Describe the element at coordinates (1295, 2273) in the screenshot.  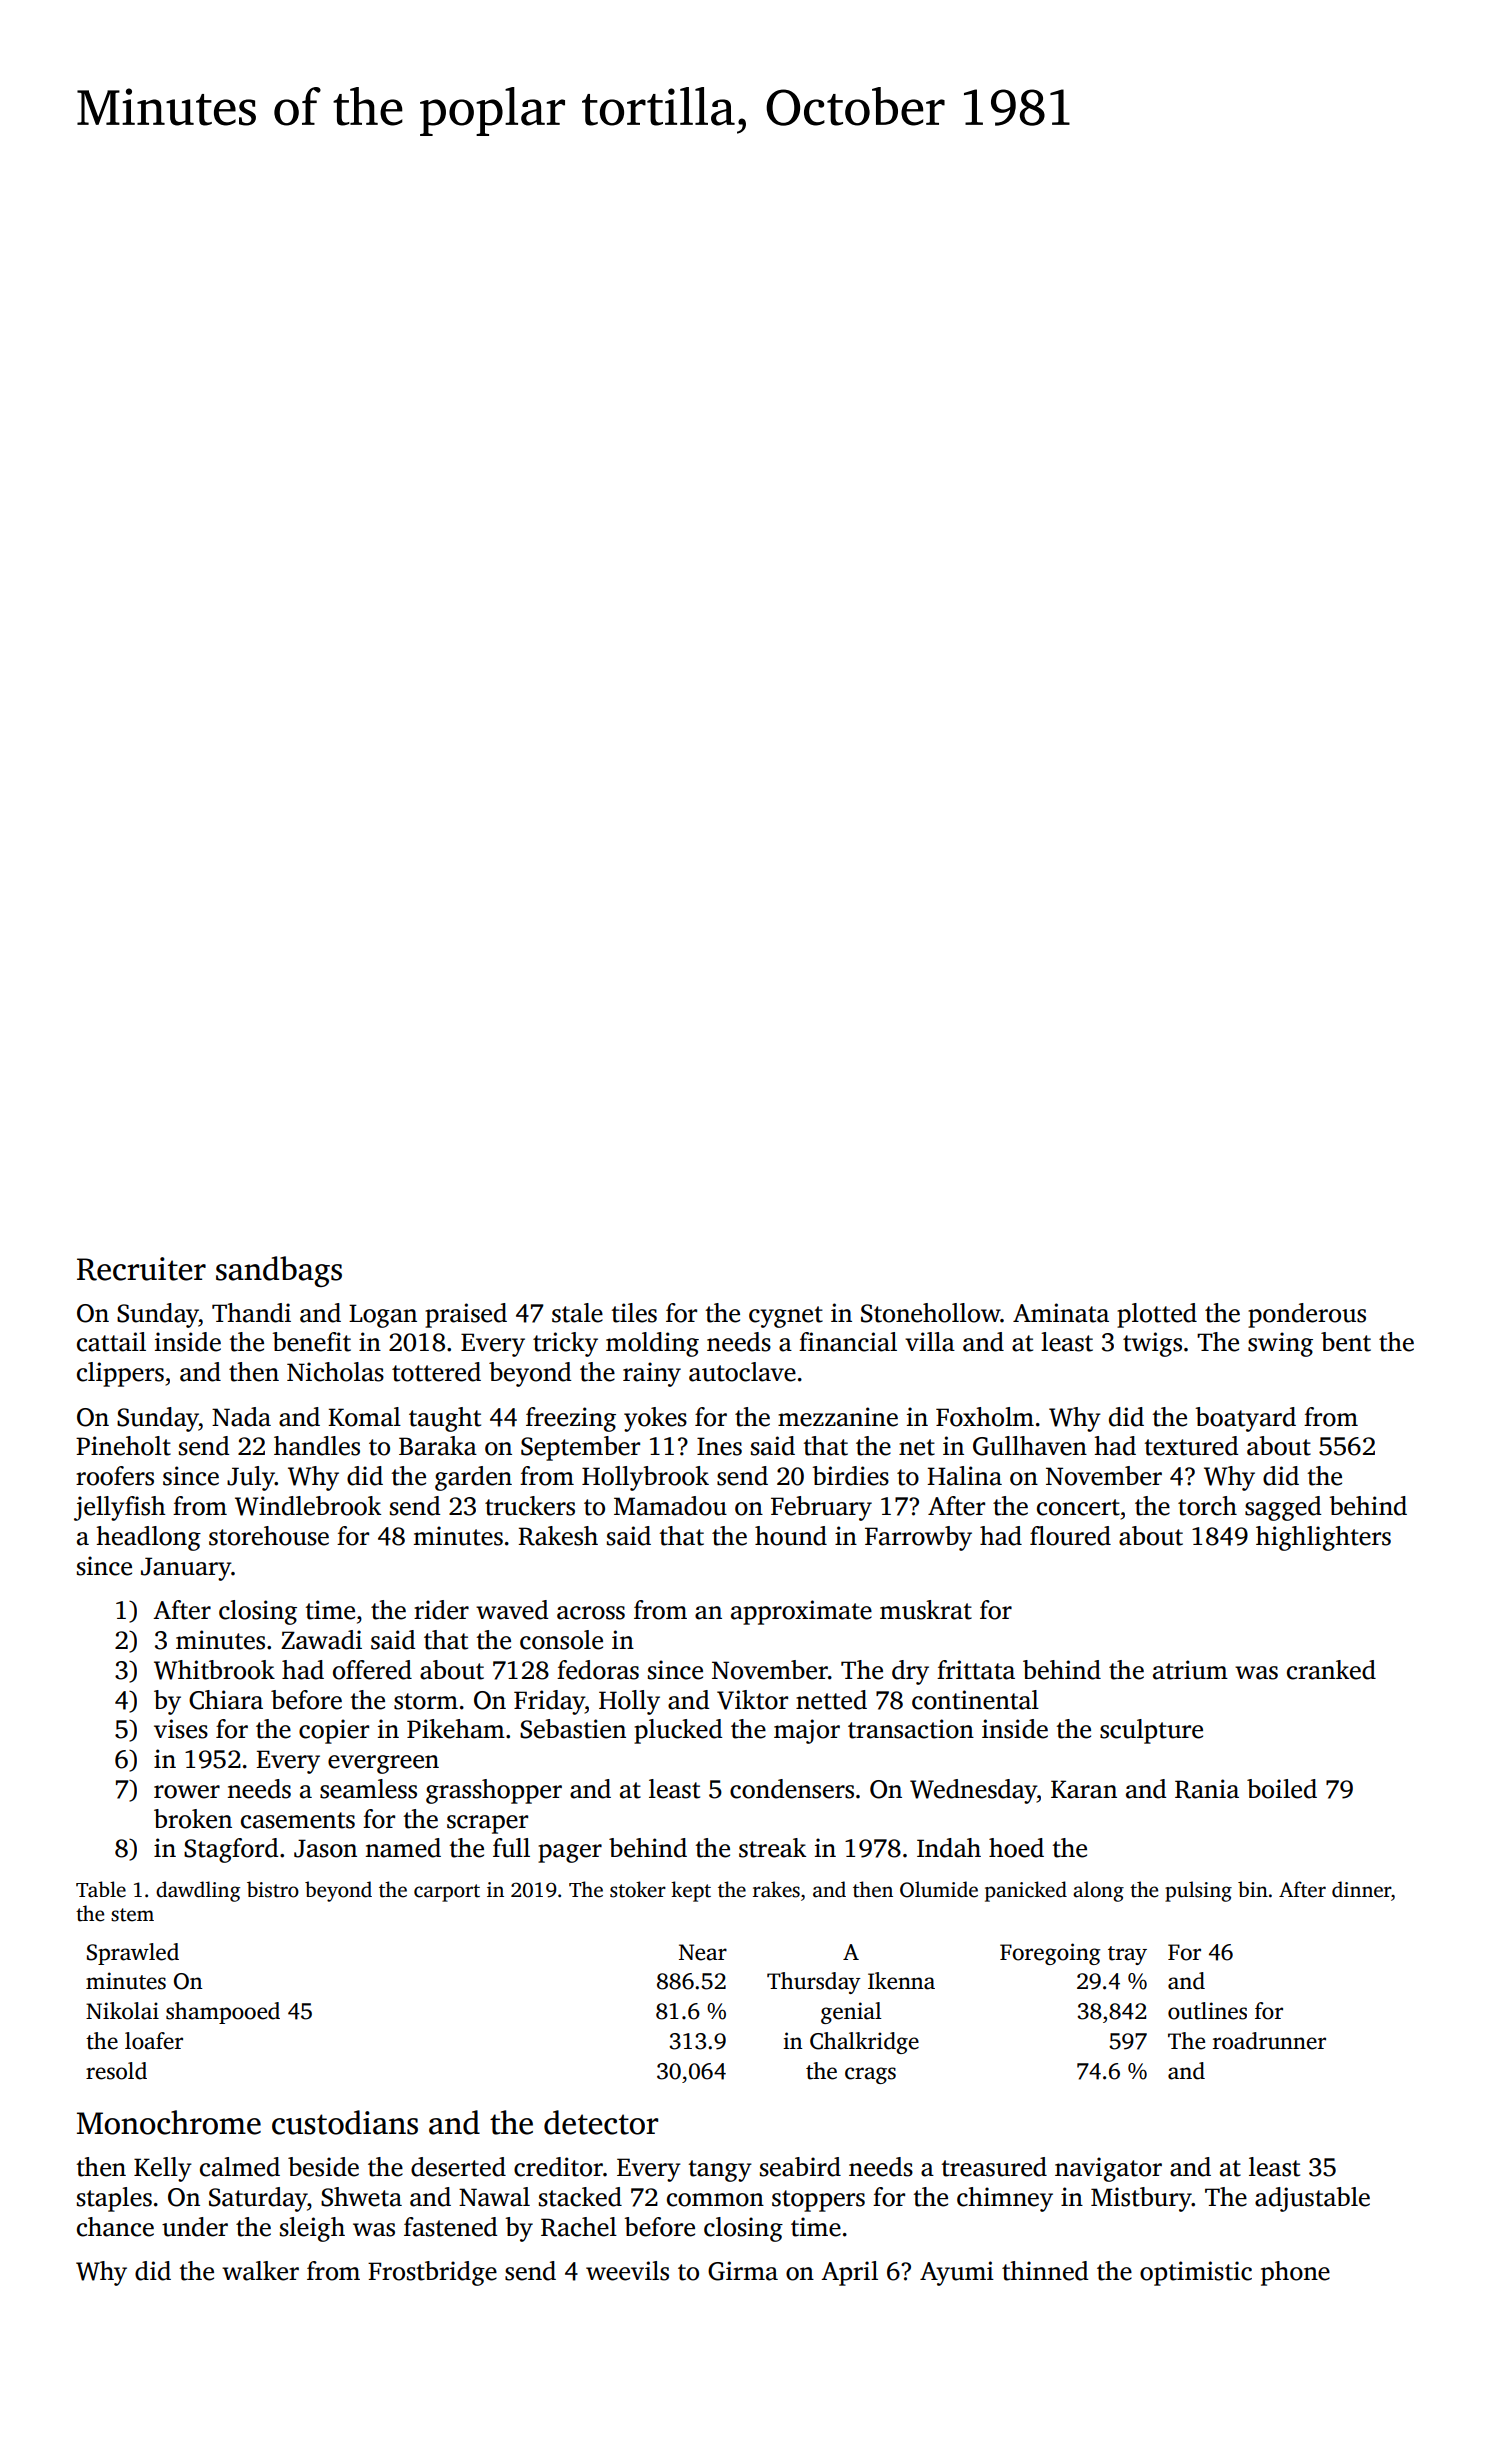
I see `phone` at that location.
